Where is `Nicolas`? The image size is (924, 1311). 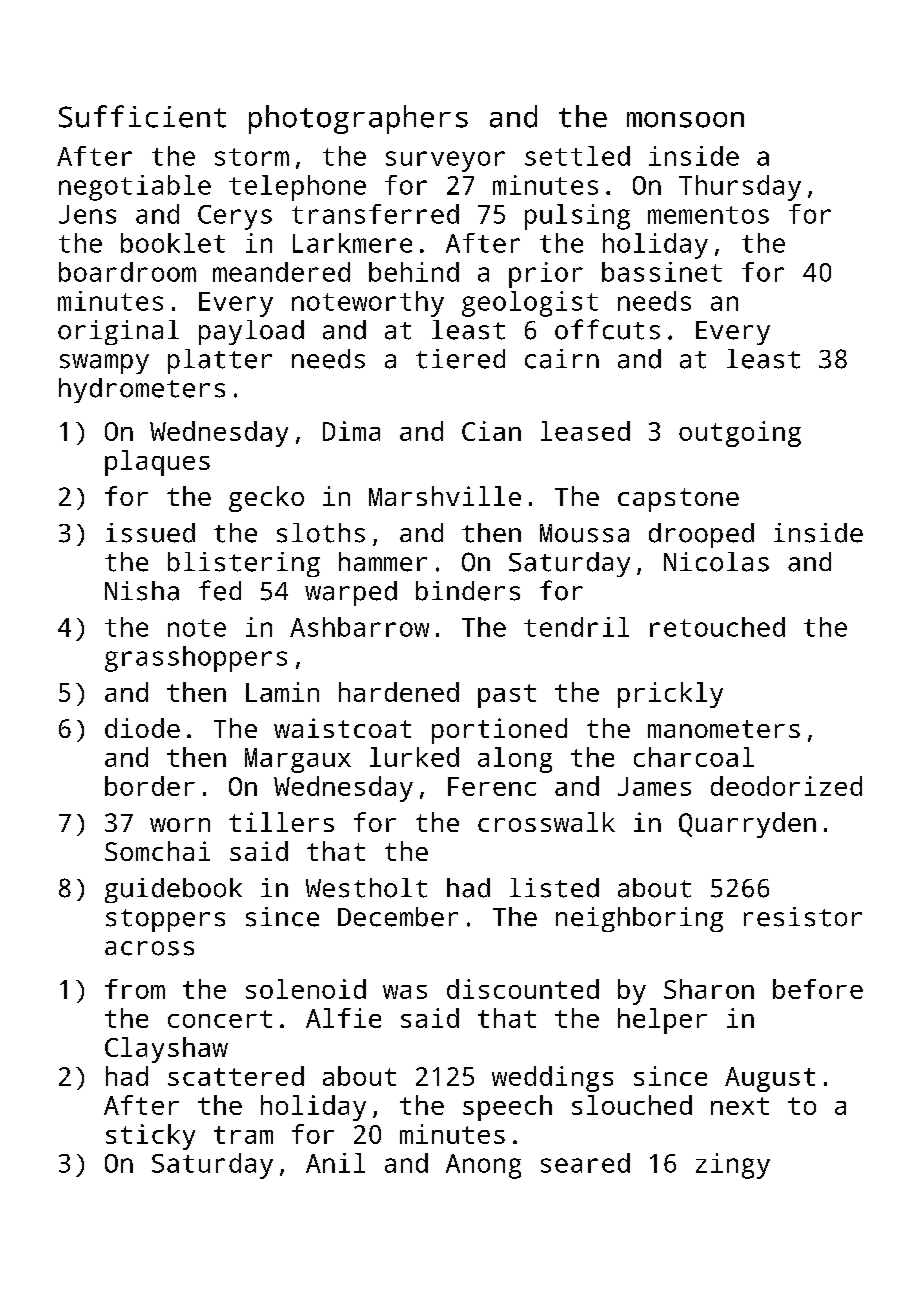
Nicolas is located at coordinates (716, 562).
